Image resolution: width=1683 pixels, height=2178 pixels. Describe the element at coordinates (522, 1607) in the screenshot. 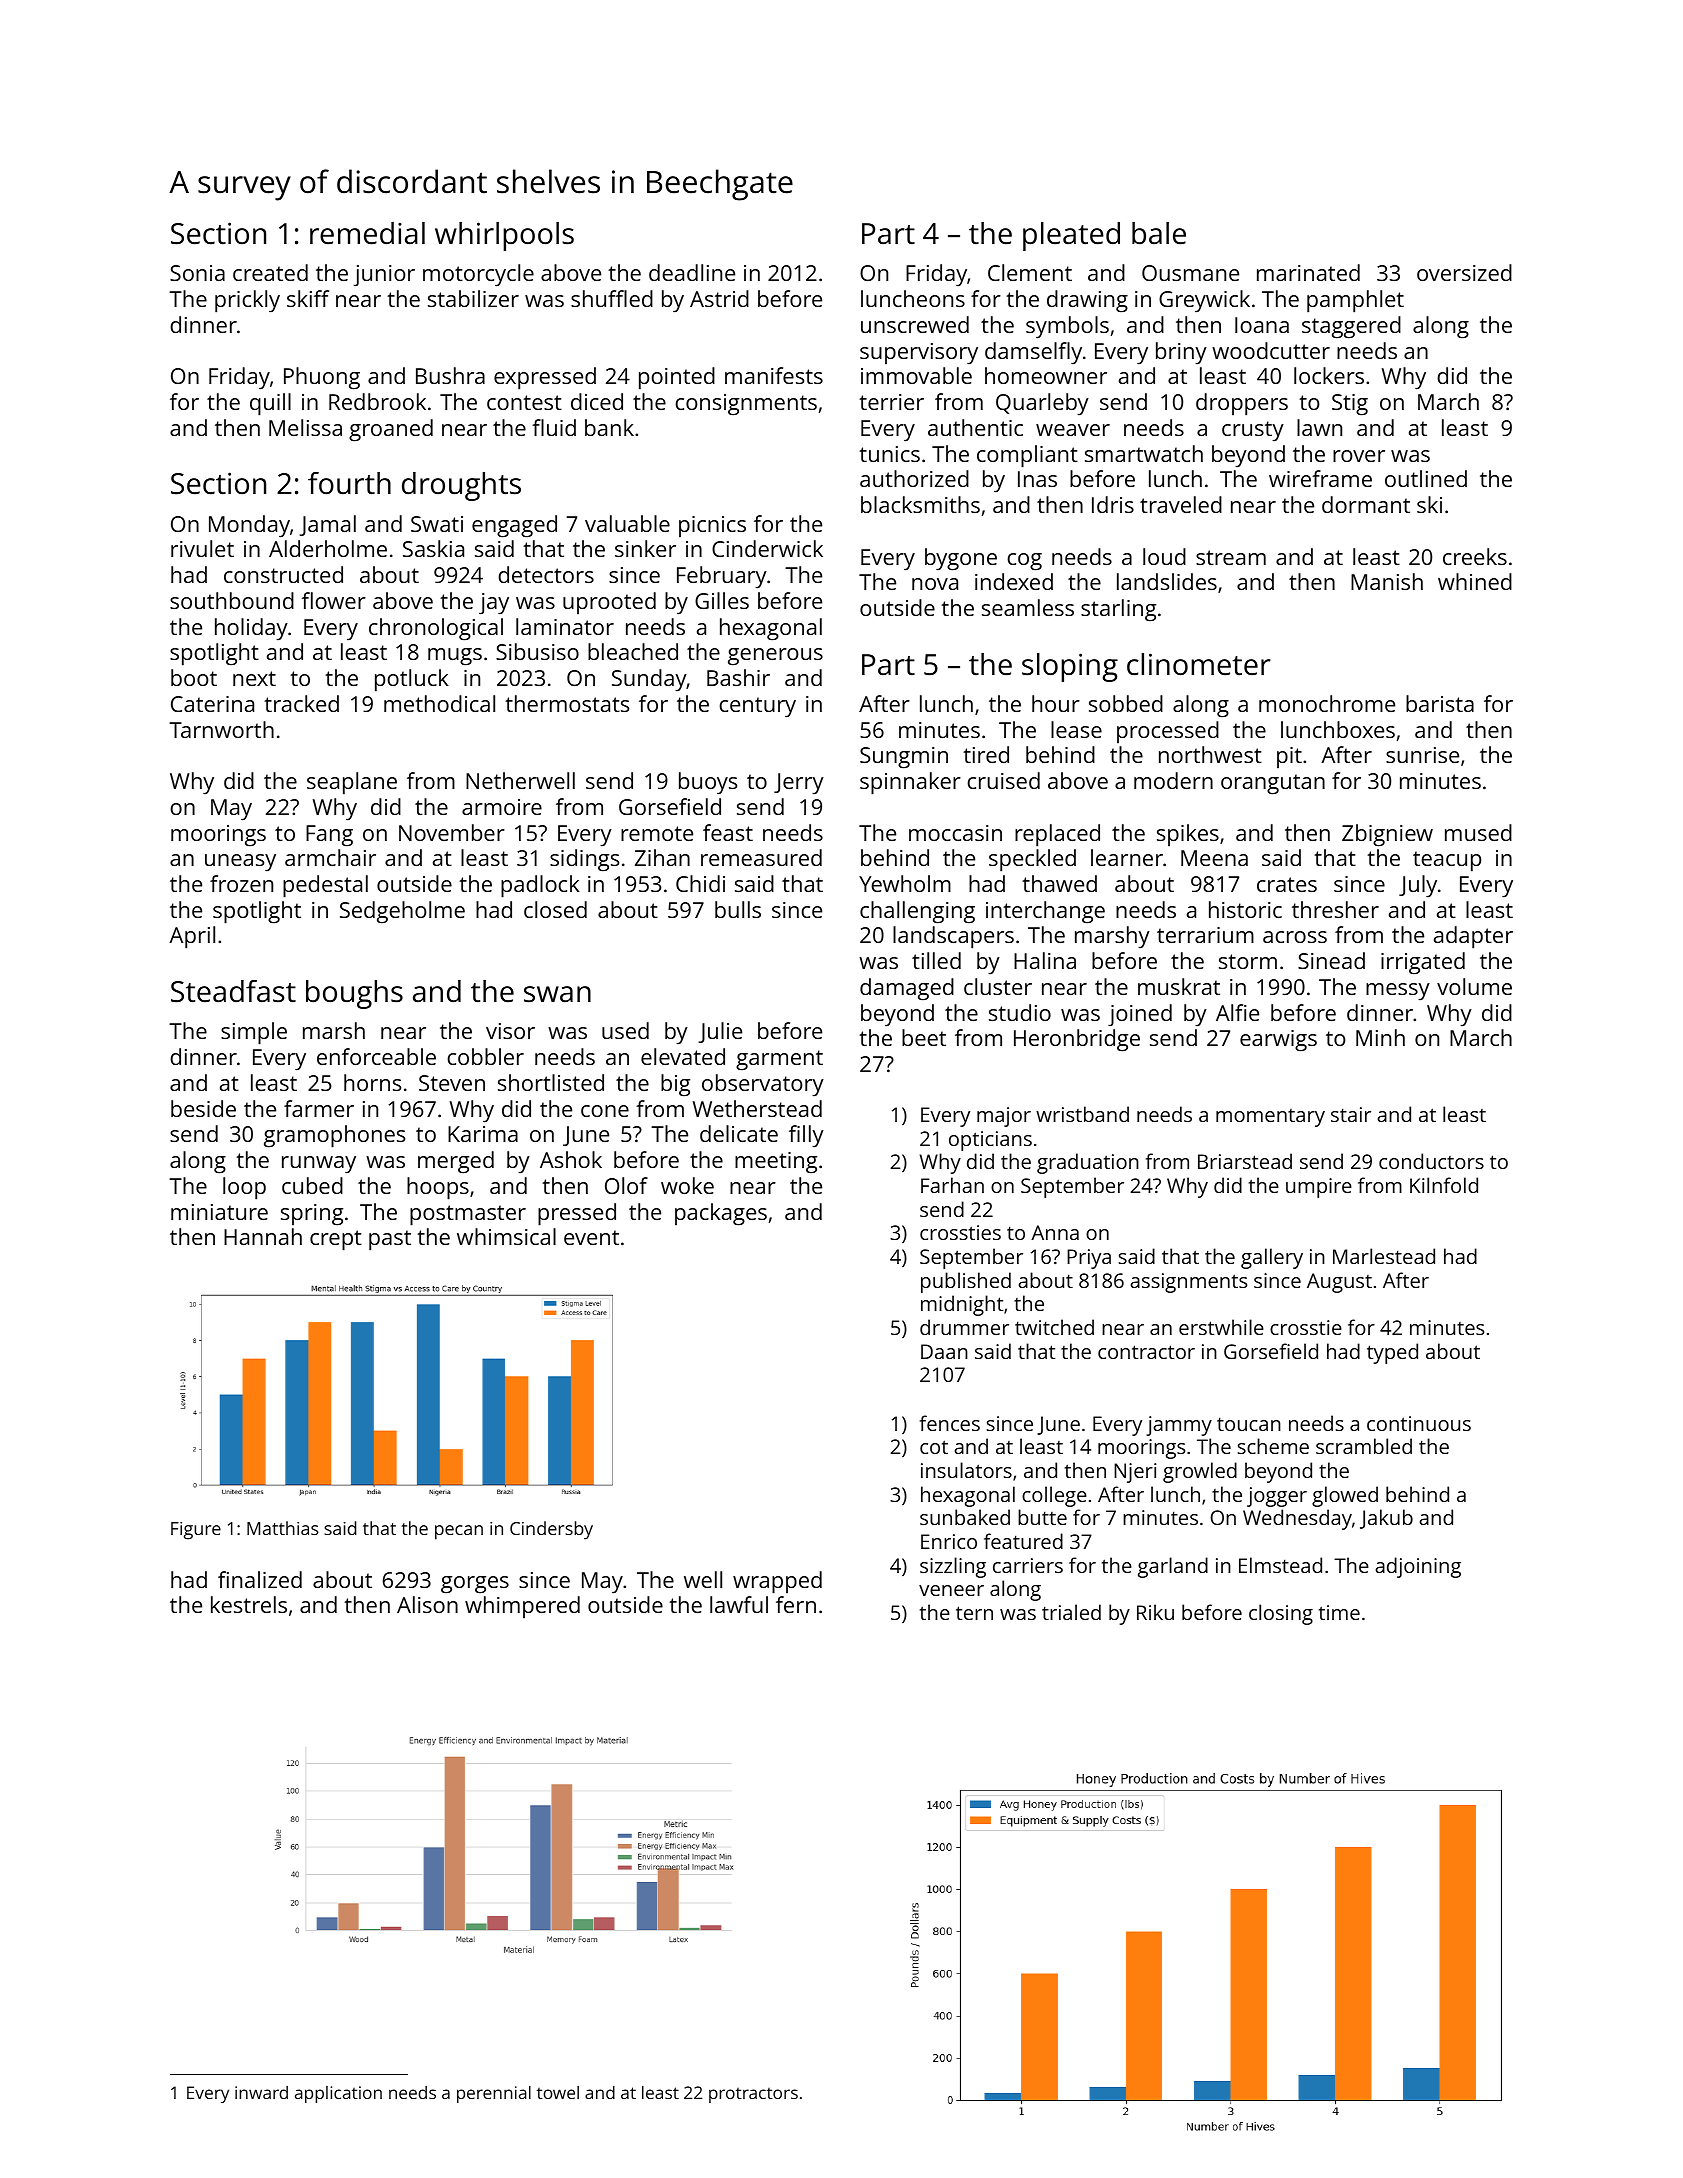

I see `whimpered` at that location.
